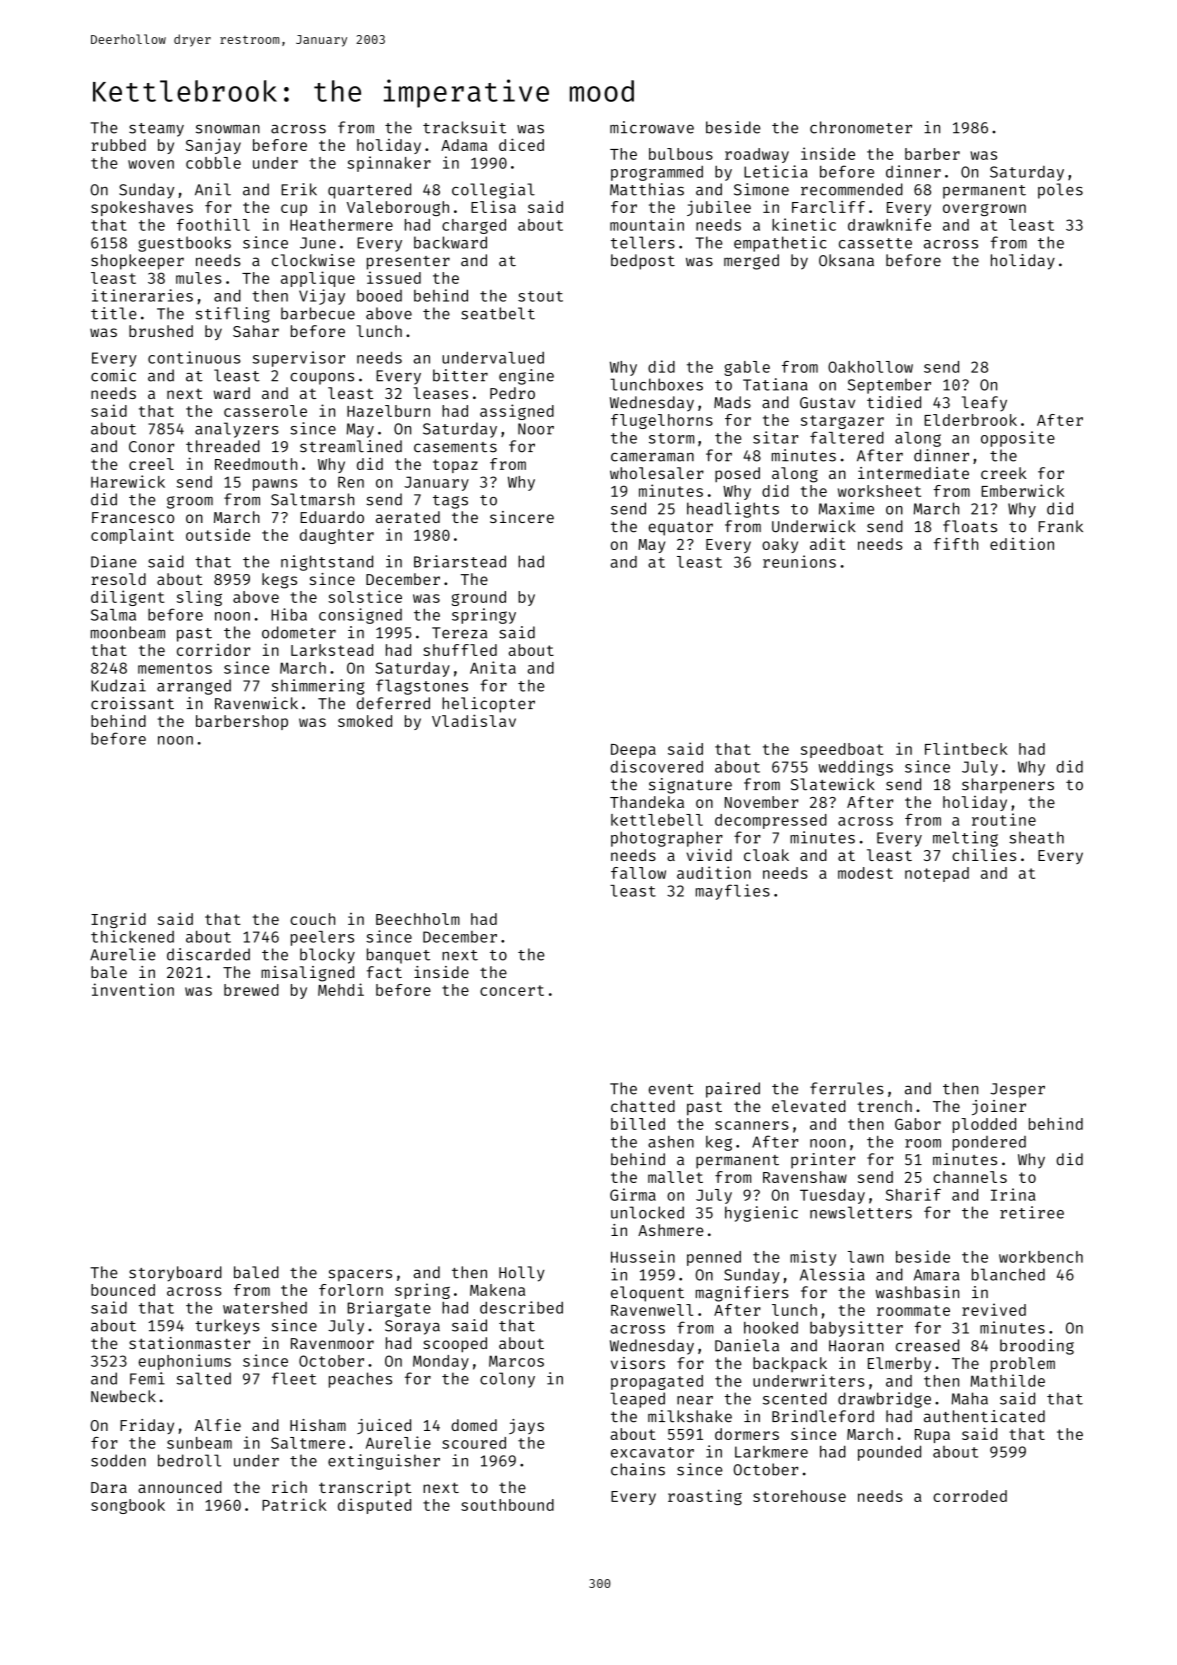 The height and width of the screenshot is (1665, 1177). I want to click on fallow, so click(638, 873).
